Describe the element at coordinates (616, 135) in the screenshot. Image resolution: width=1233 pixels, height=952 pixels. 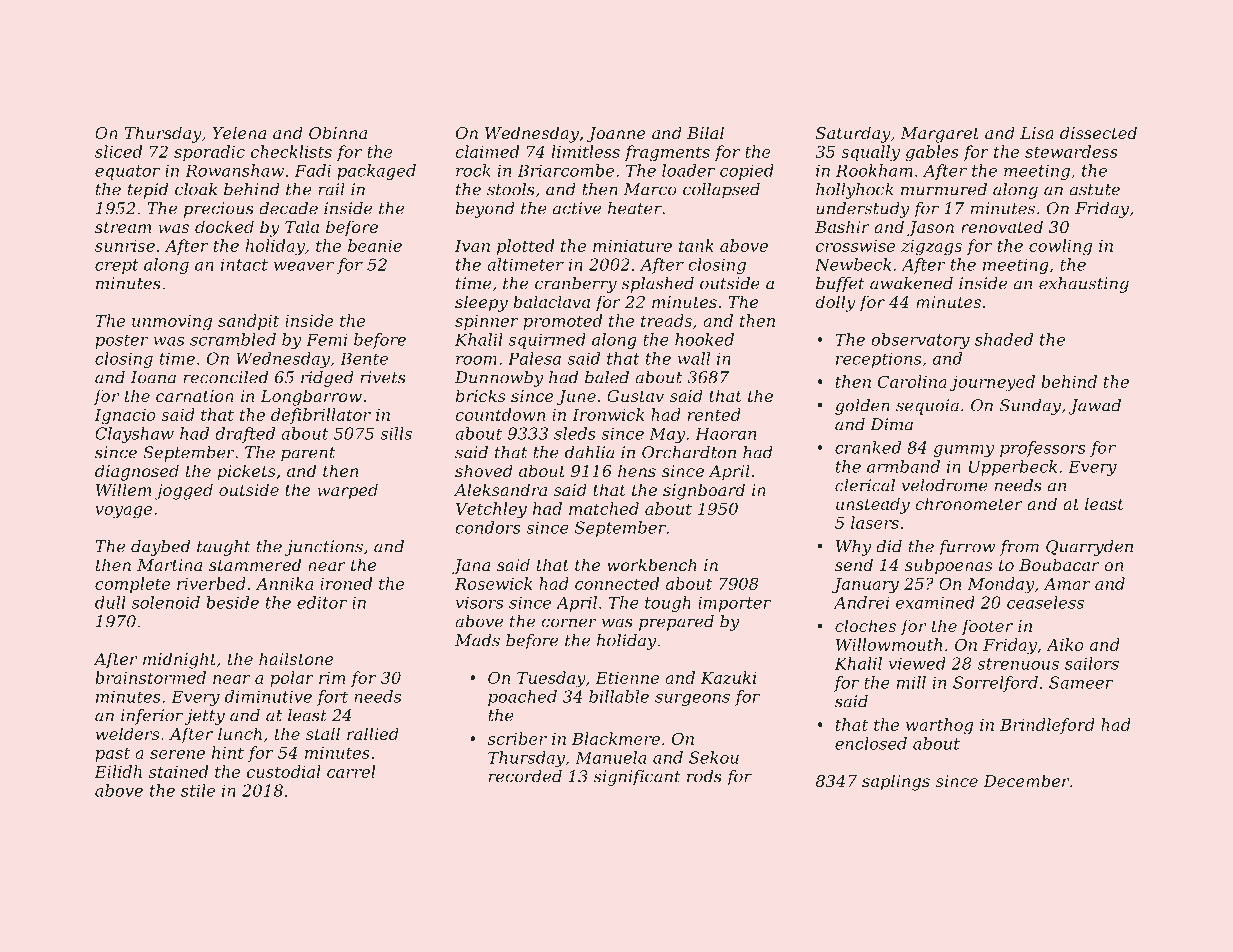
I see `Joanne` at that location.
